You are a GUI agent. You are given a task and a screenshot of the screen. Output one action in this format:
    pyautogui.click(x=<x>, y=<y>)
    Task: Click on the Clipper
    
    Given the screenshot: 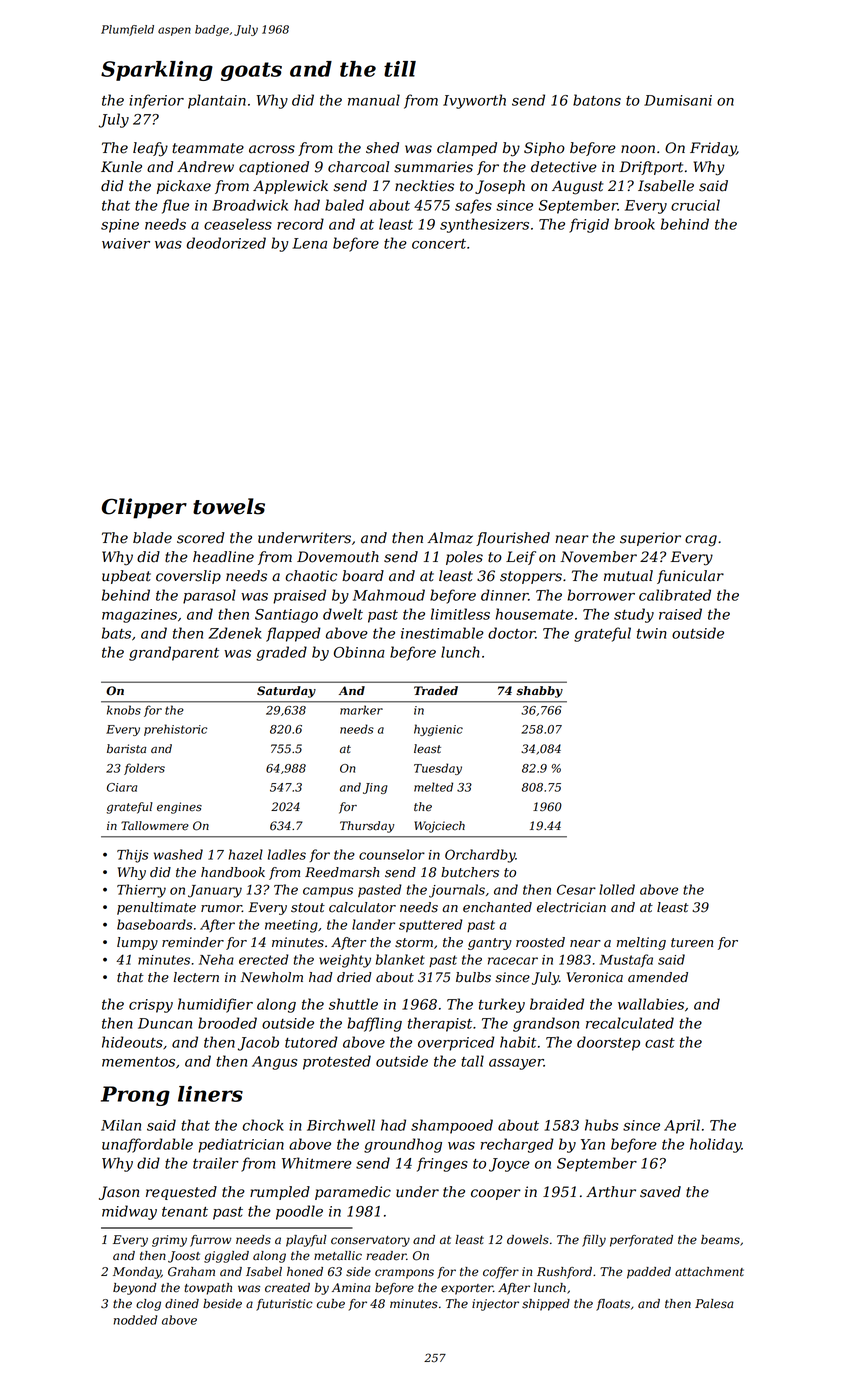 What is the action you would take?
    pyautogui.click(x=144, y=508)
